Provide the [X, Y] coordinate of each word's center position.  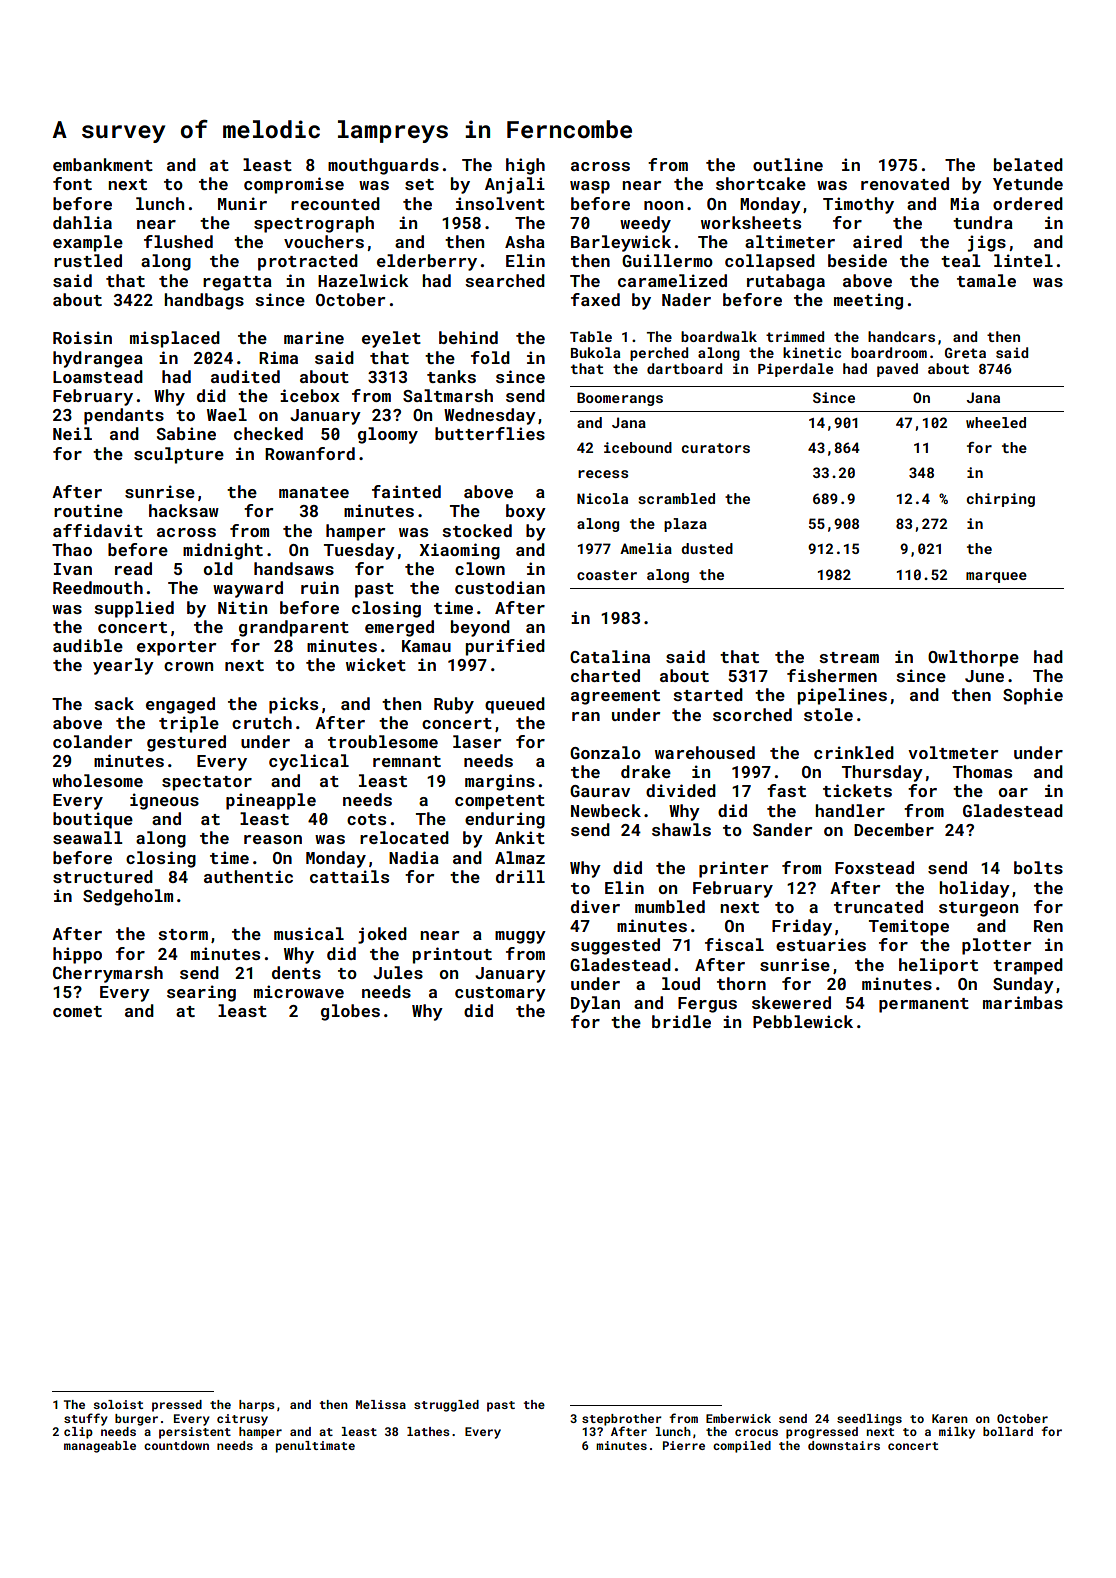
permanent [924, 1005]
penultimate [315, 1447]
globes [350, 1012]
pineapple [271, 801]
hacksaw [184, 510]
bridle [681, 1021]
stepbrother [622, 1420]
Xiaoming [460, 551]
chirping [1001, 500]
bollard [1008, 1431]
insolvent [500, 203]
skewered [791, 1002]
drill [520, 876]
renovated [905, 183]
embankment [103, 164]
